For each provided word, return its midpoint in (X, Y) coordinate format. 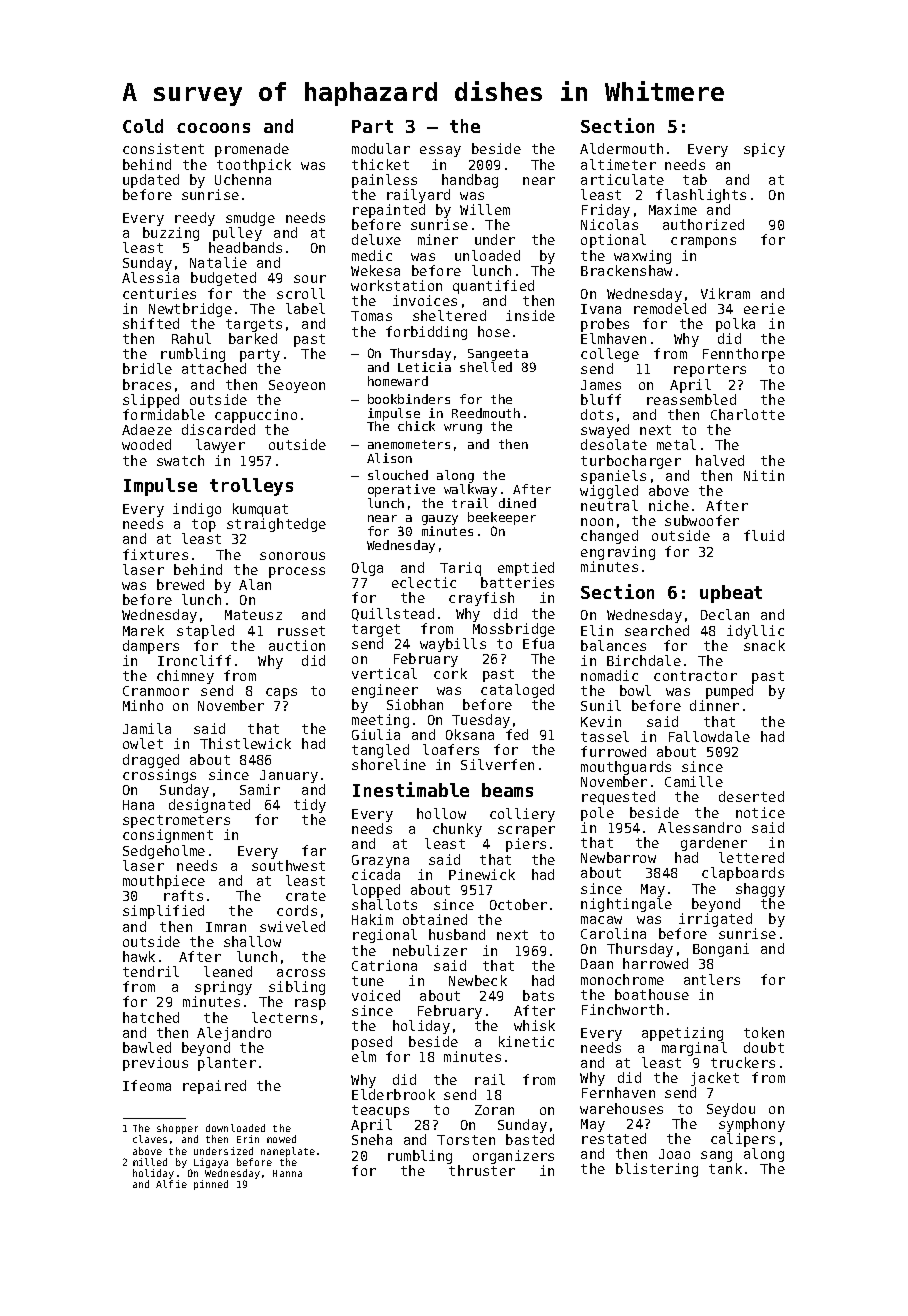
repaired (214, 1087)
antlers (712, 979)
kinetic (526, 1041)
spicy (764, 150)
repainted (389, 211)
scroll (301, 293)
